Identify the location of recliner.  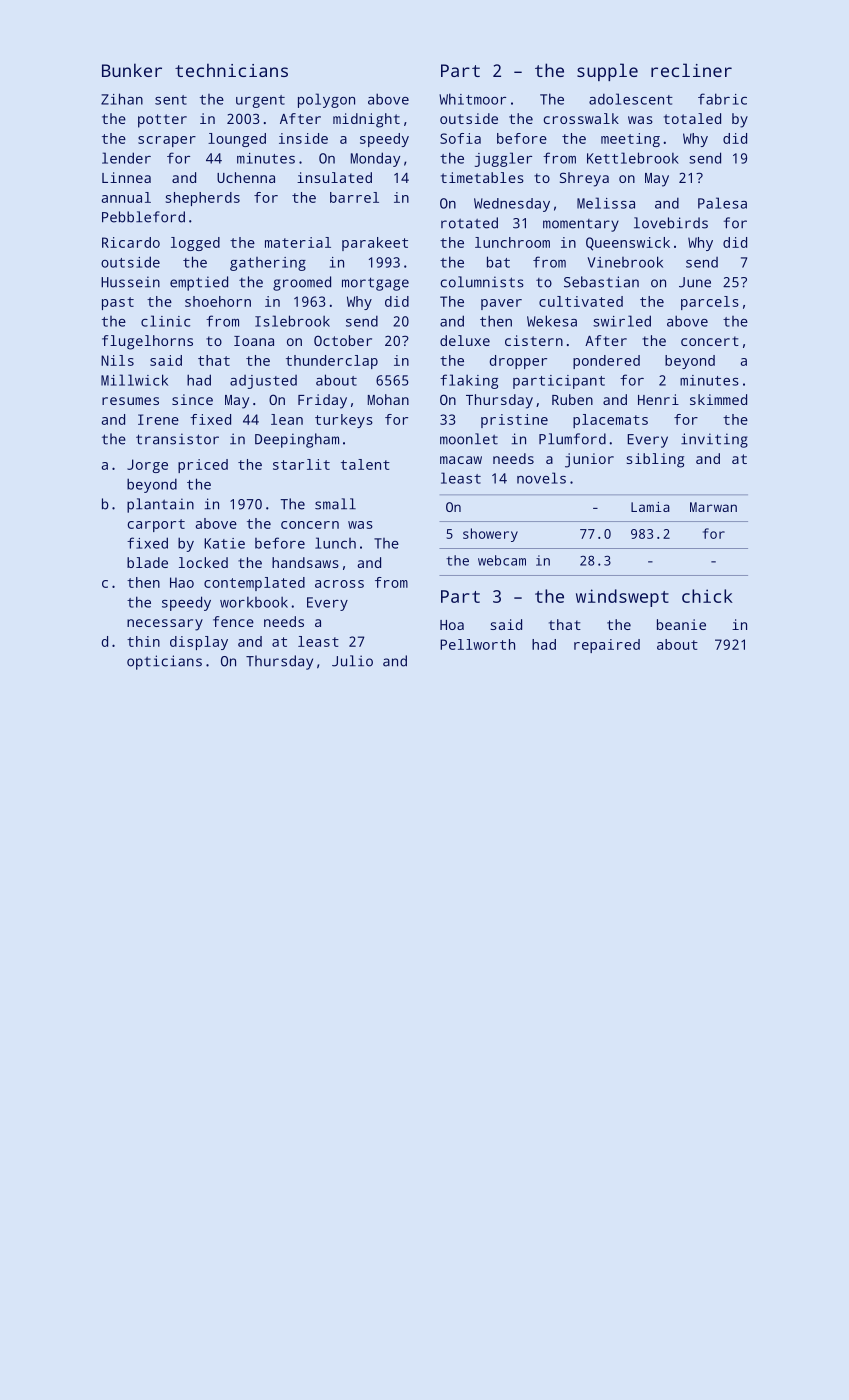
(691, 70).
